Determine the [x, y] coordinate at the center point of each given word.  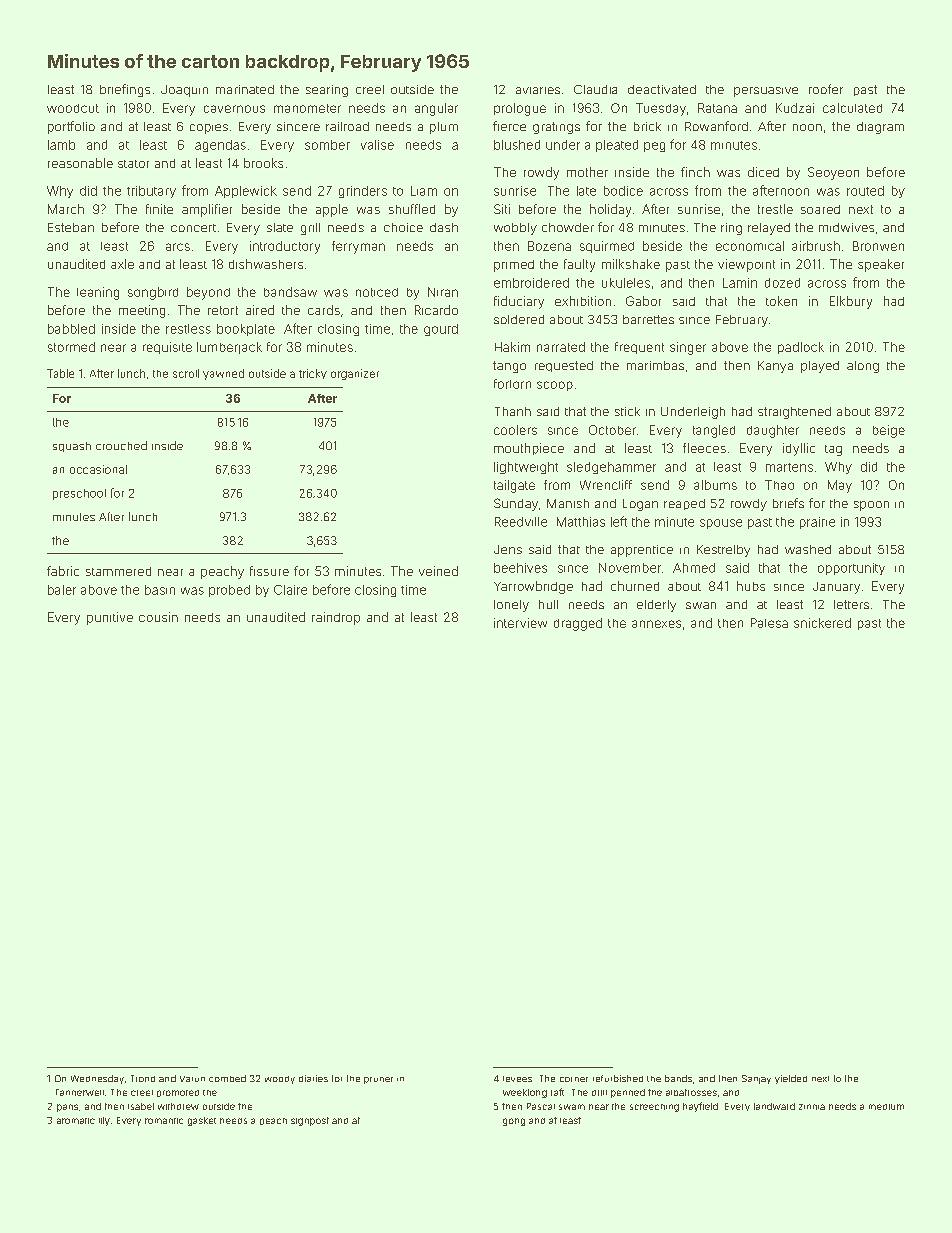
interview [520, 623]
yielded [791, 1079]
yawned [223, 374]
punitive [110, 618]
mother [587, 172]
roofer [826, 89]
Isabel [141, 1106]
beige [889, 431]
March [66, 209]
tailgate [514, 486]
